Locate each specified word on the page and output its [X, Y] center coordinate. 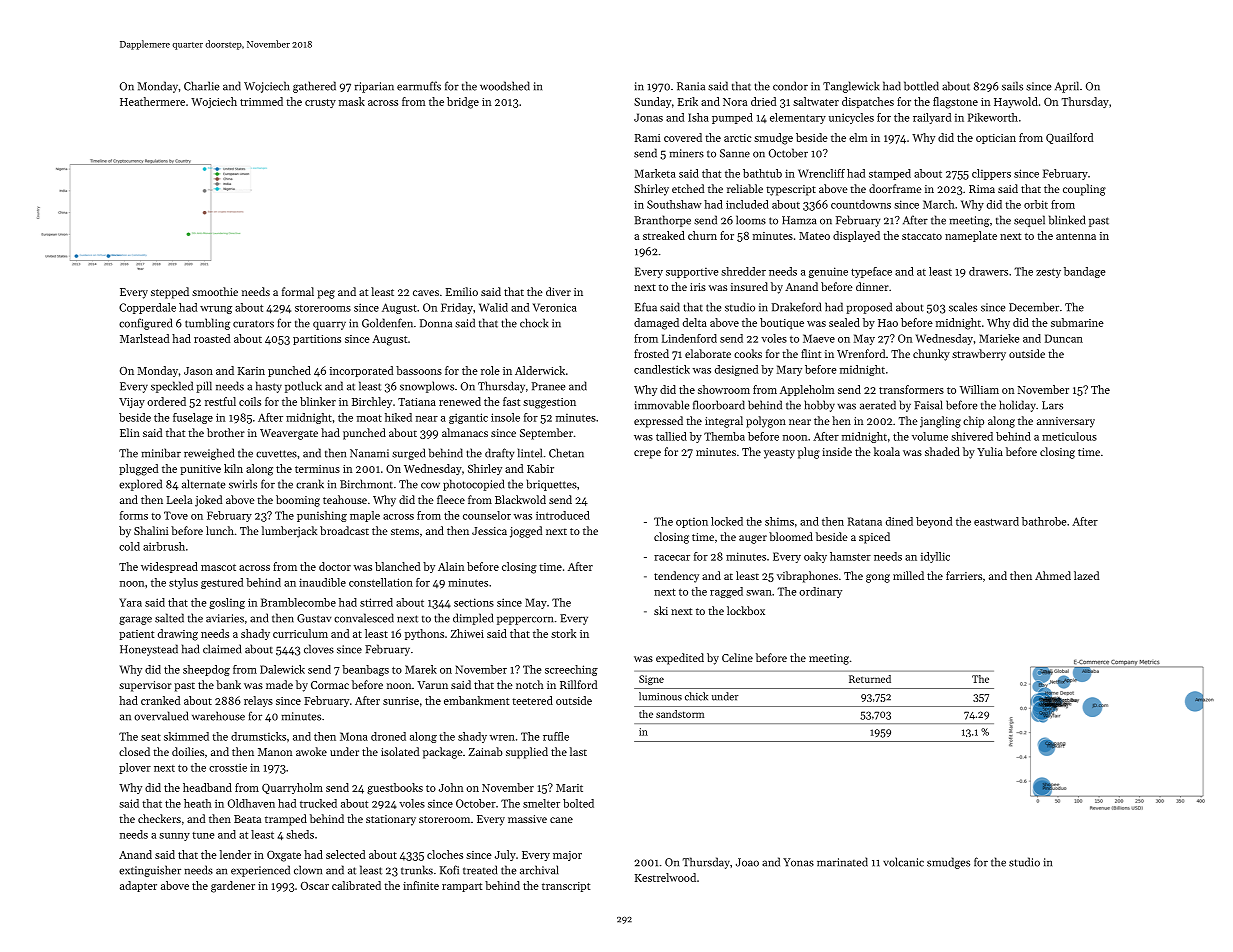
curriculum [300, 633]
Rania [691, 86]
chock [534, 323]
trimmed [261, 101]
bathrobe [1044, 521]
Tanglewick [851, 87]
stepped [170, 293]
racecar [672, 558]
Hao [888, 323]
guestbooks [395, 789]
